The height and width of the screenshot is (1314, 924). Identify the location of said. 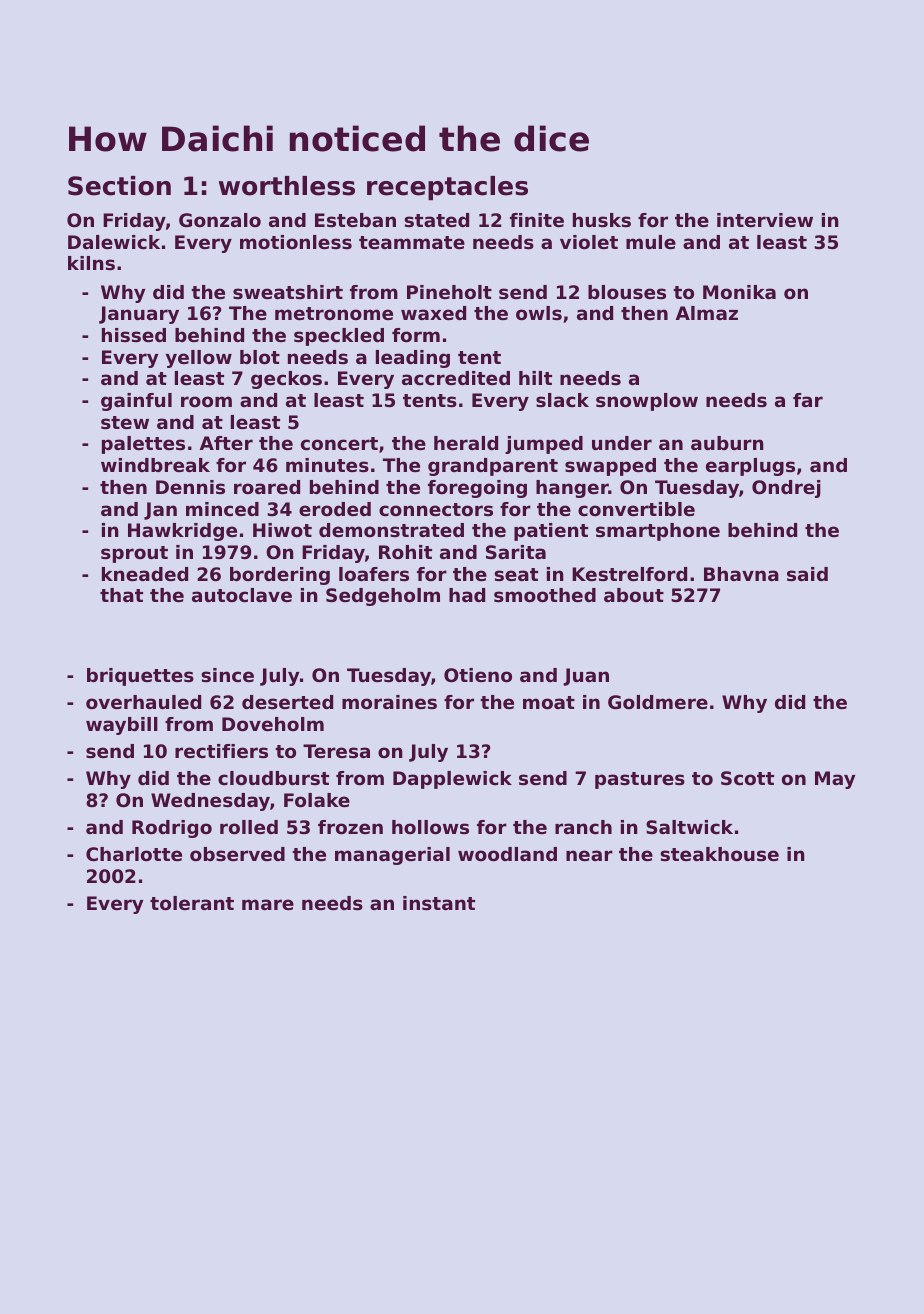
(807, 574).
